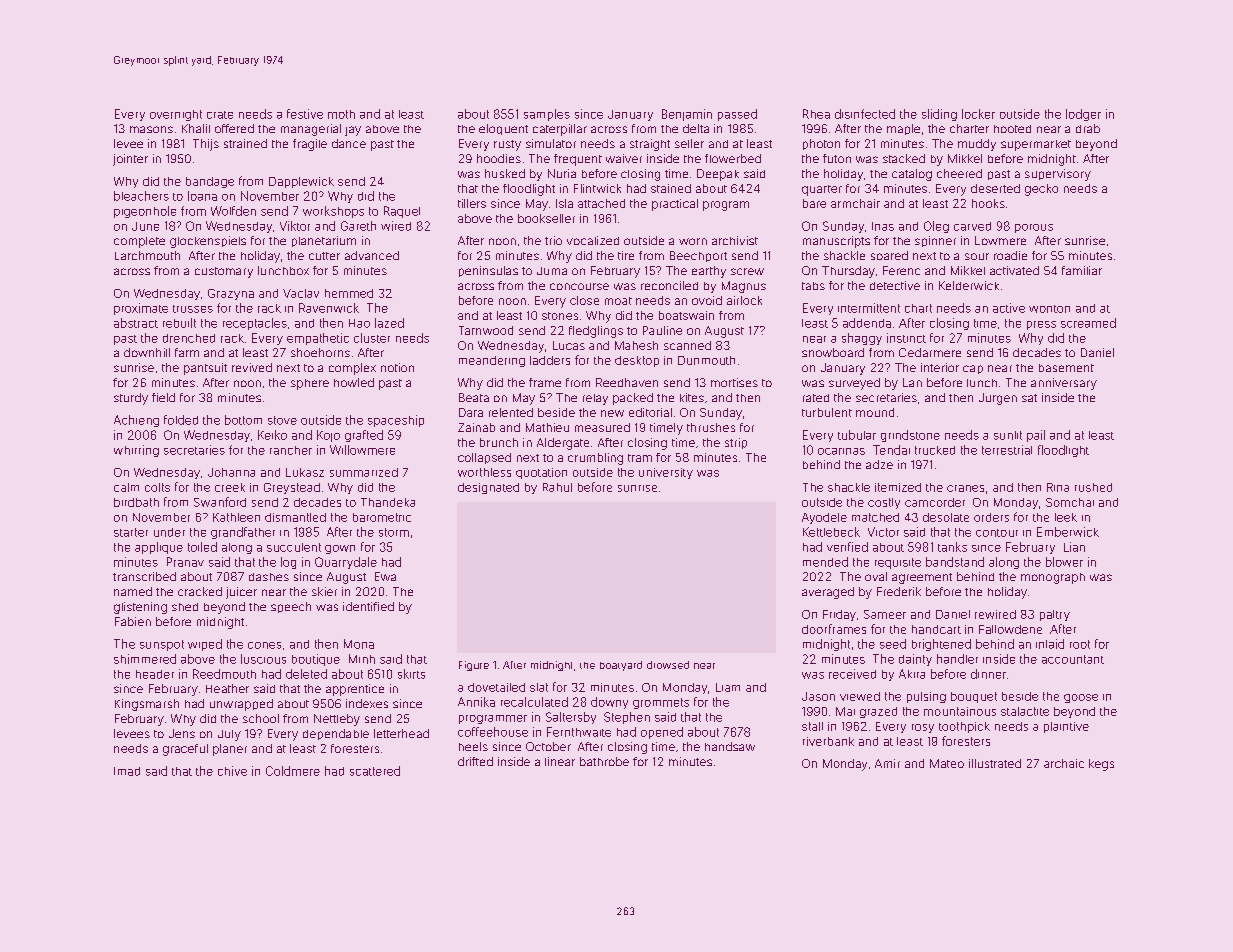  What do you see at coordinates (1007, 450) in the document?
I see `terrestrial` at bounding box center [1007, 450].
